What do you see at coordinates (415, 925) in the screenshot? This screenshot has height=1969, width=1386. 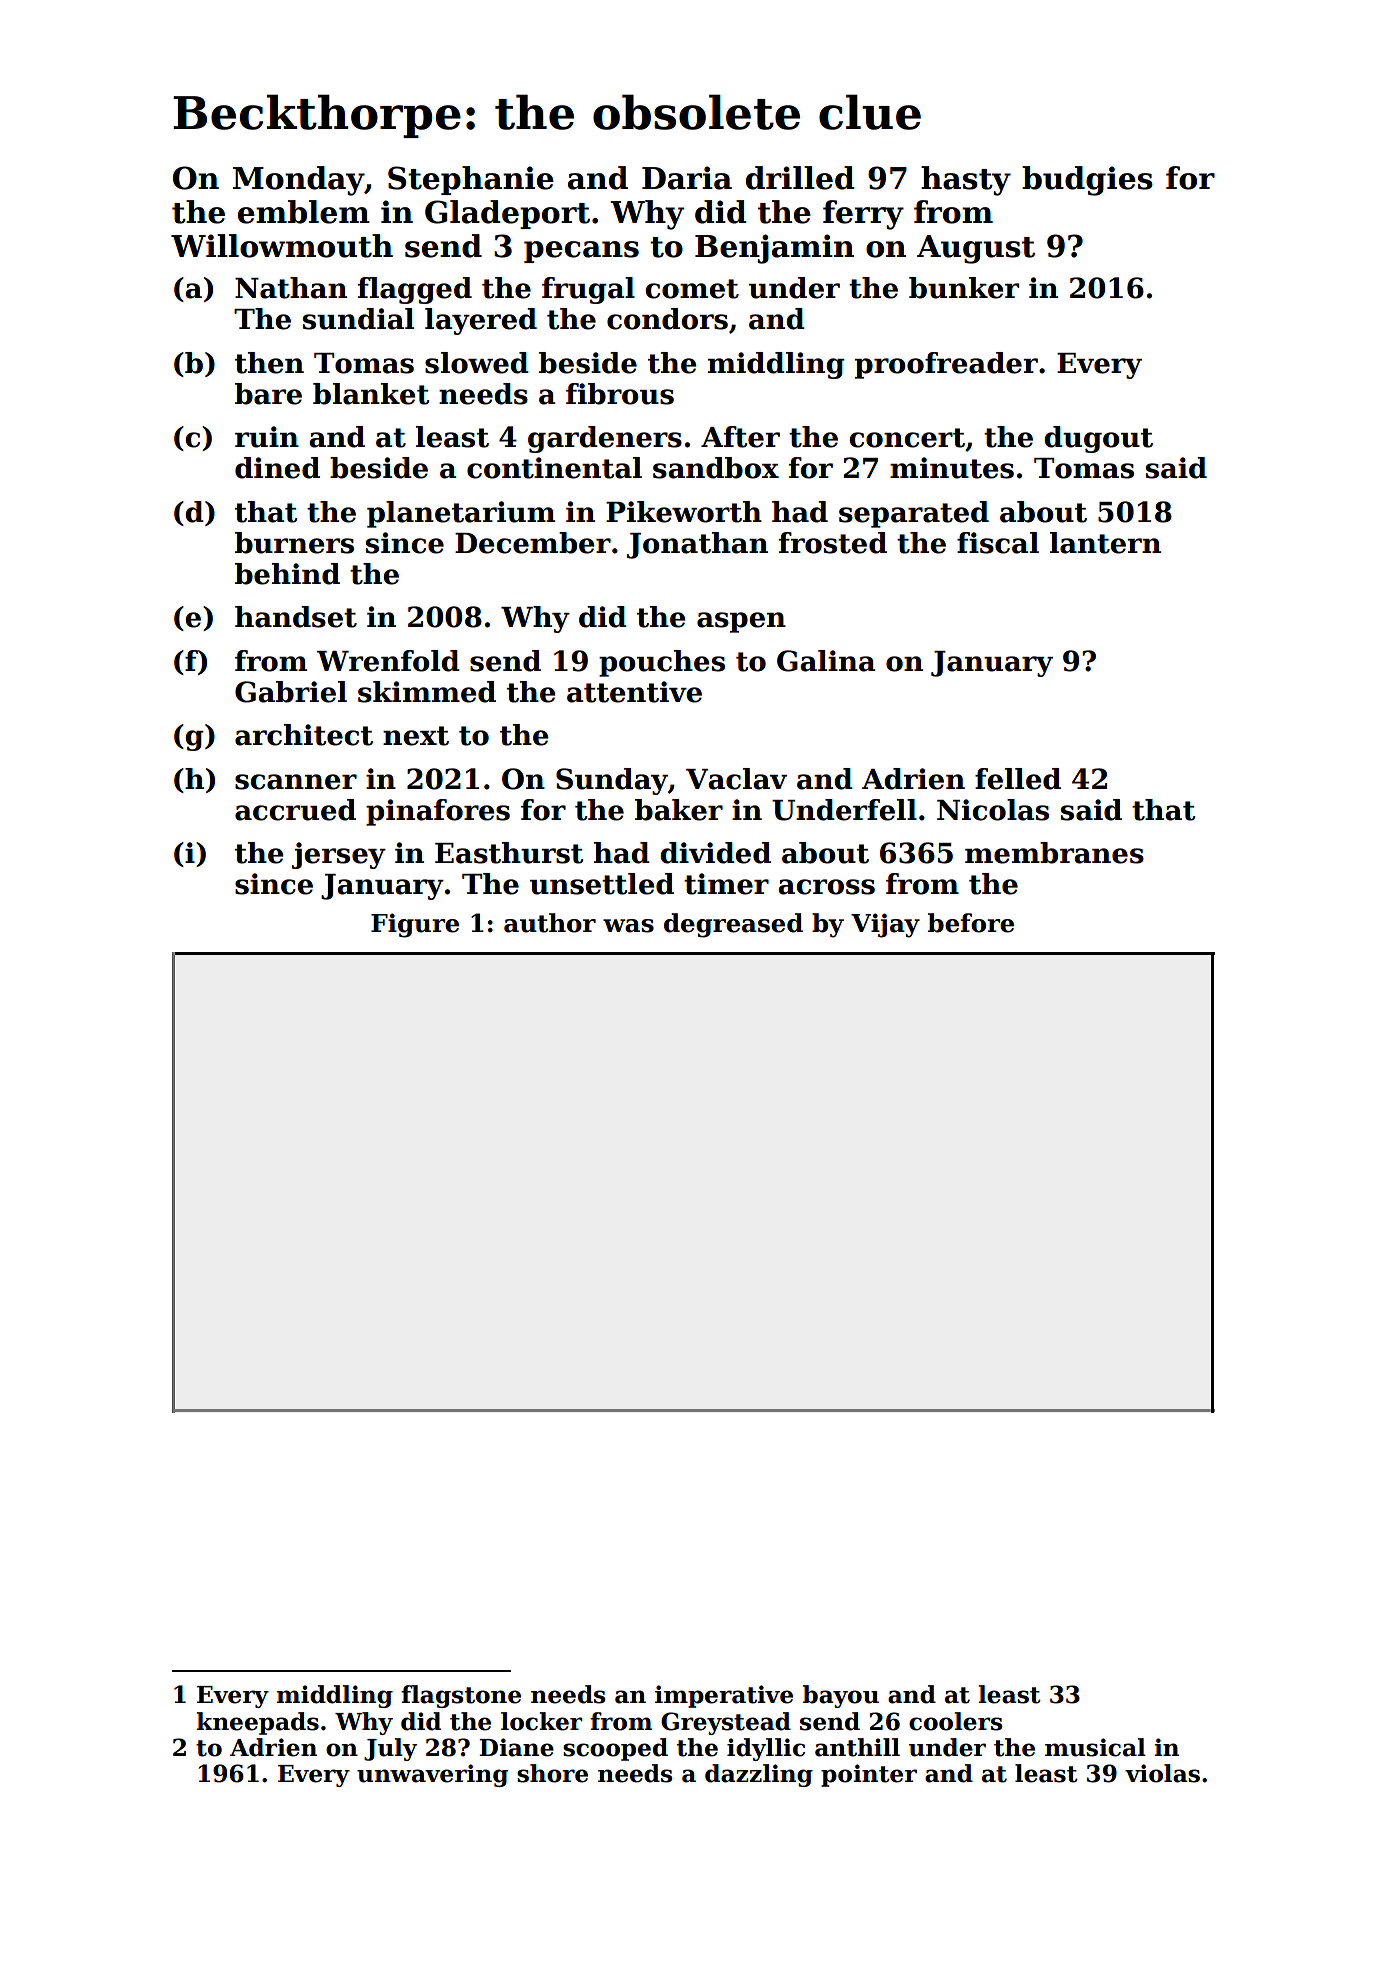 I see `Figure` at bounding box center [415, 925].
